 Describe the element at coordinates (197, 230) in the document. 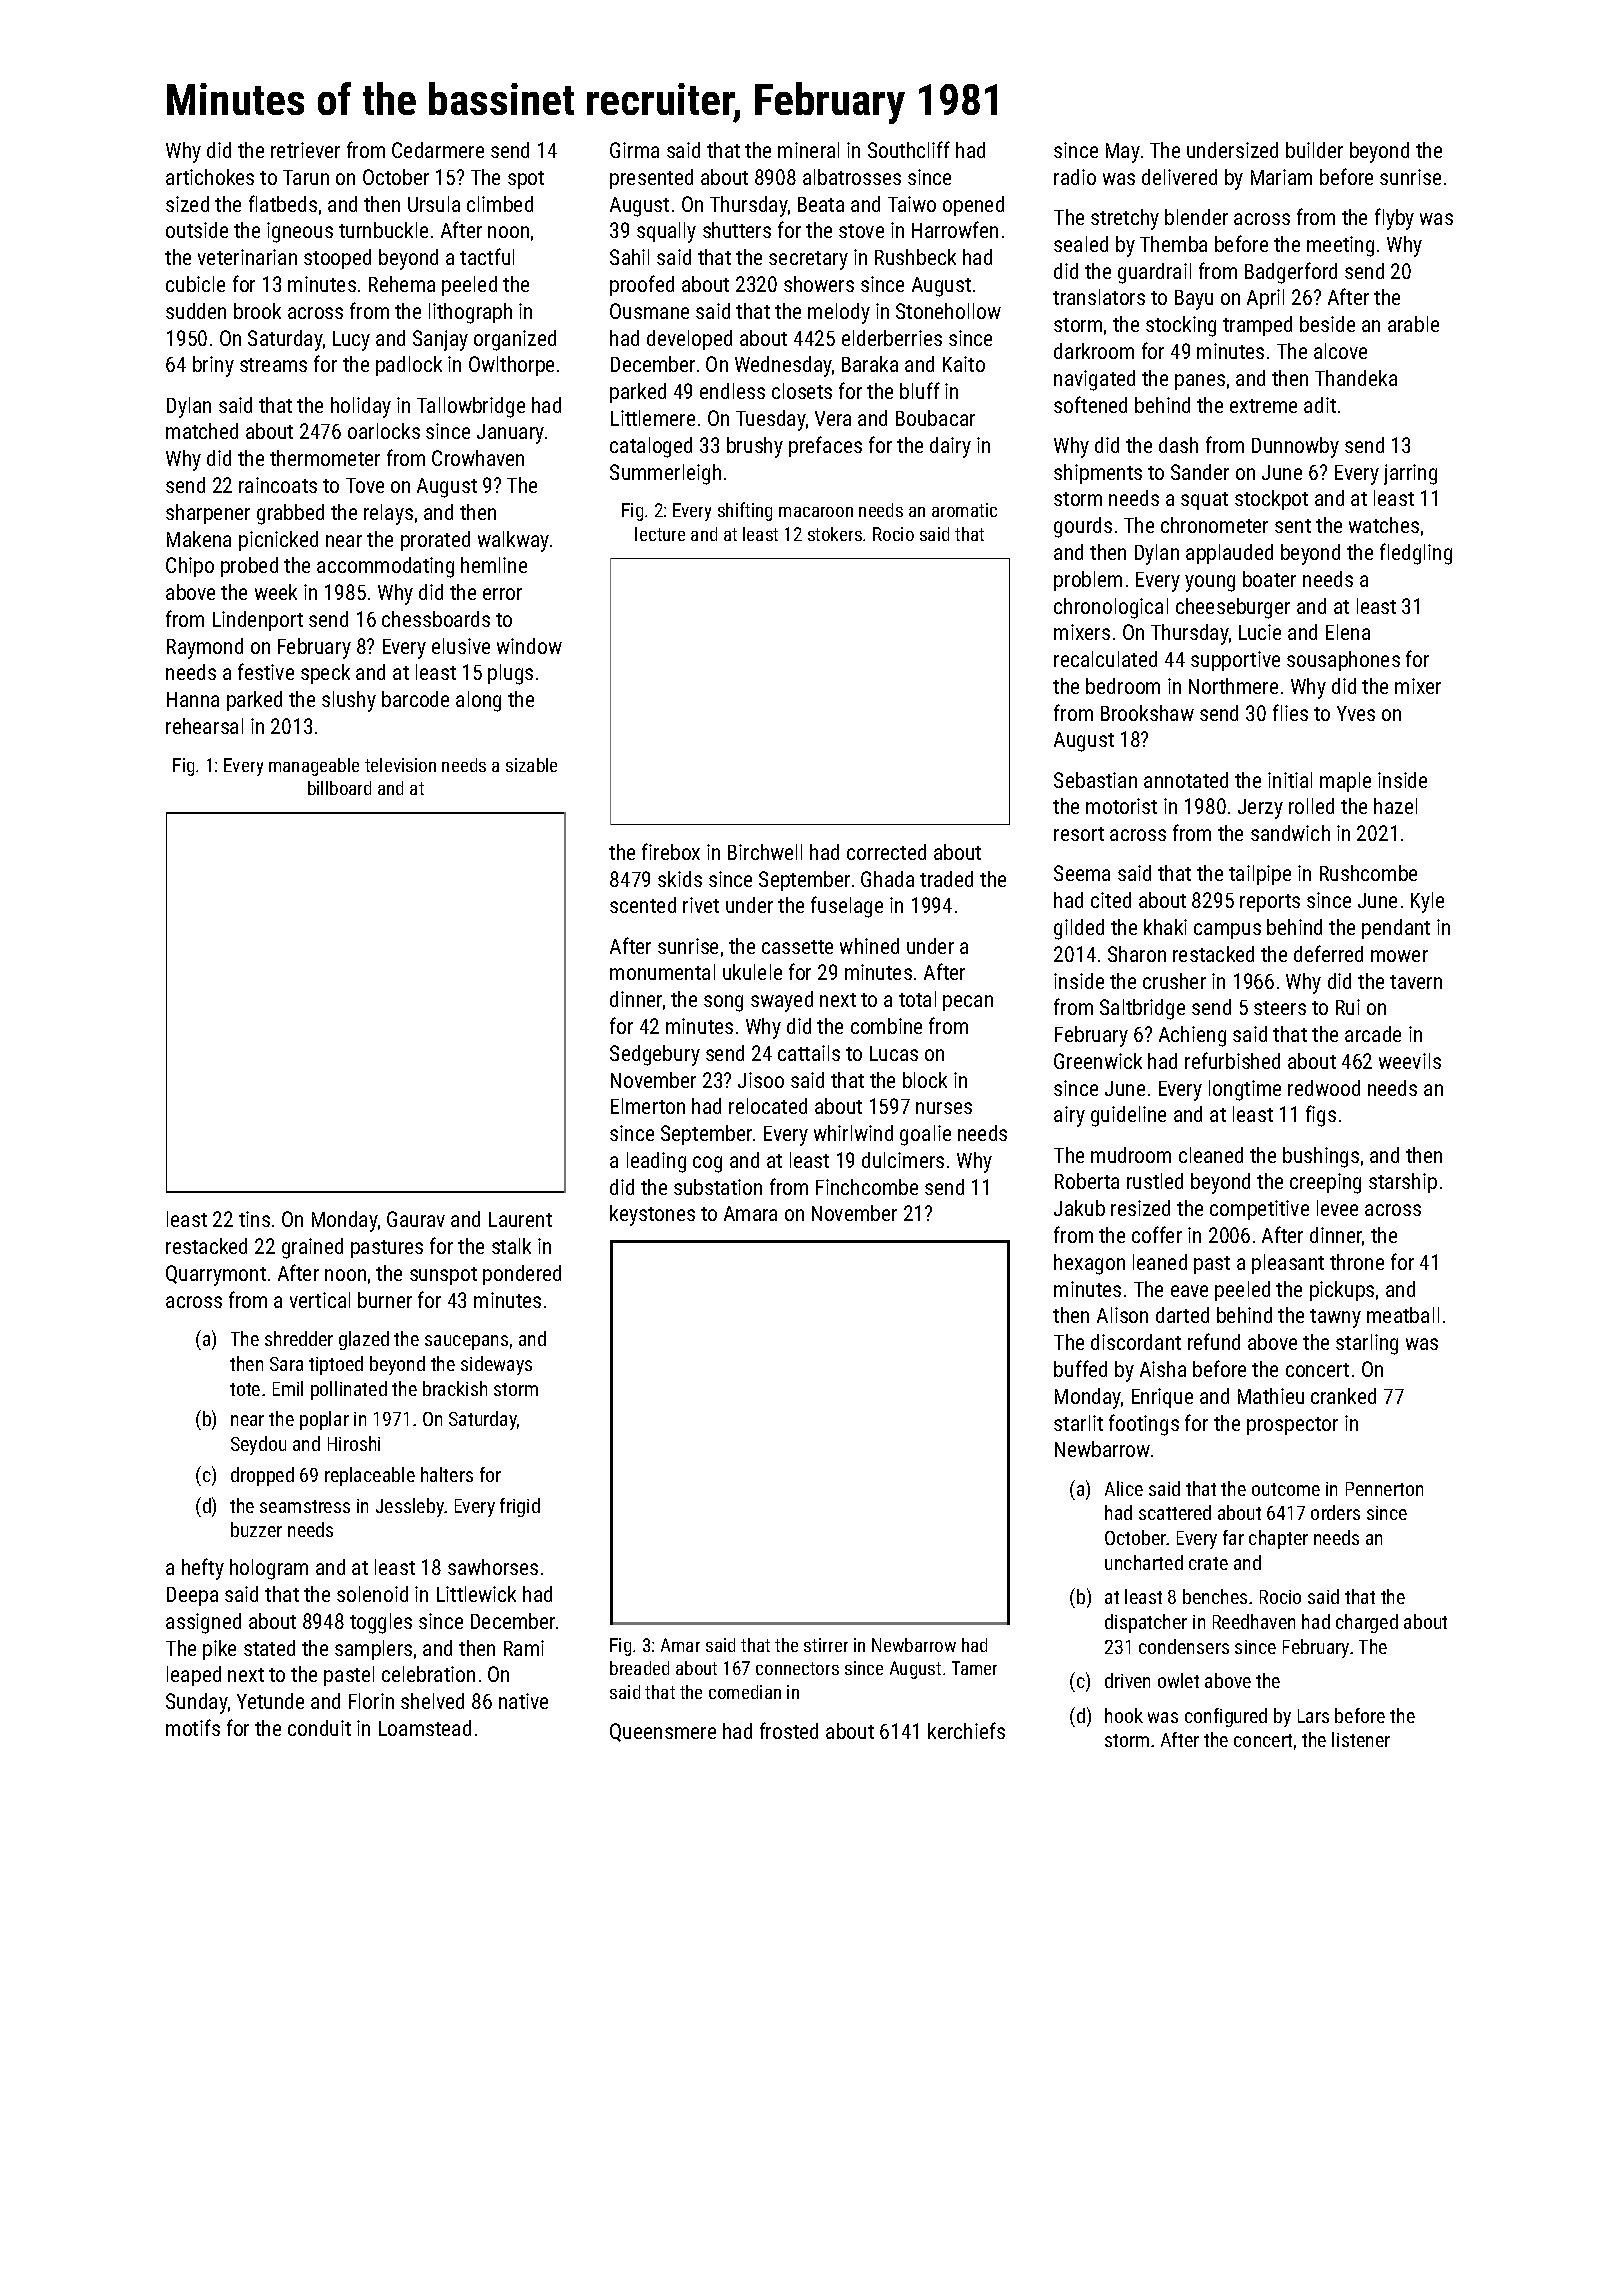

I see `outside` at that location.
